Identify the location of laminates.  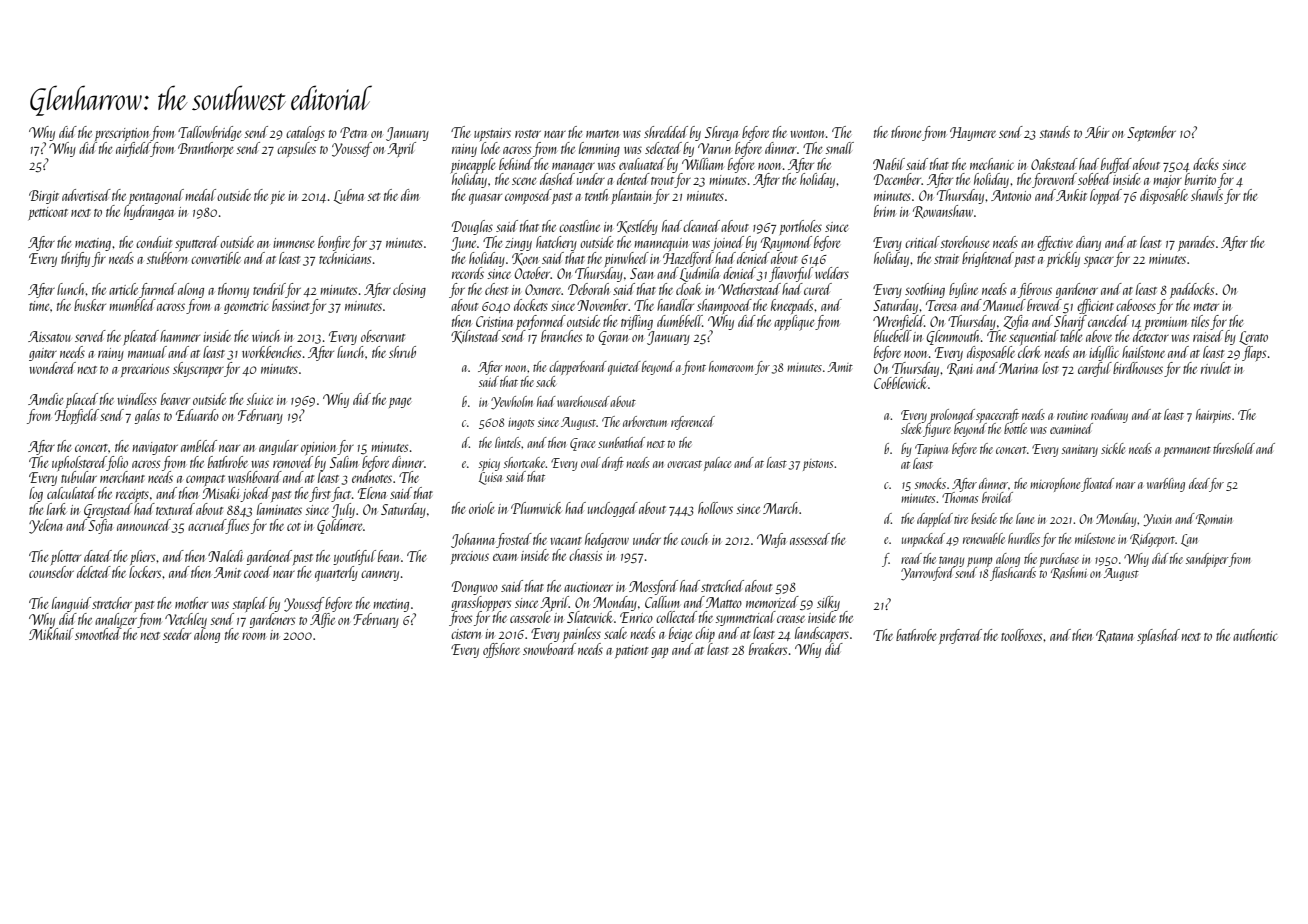
(279, 509).
